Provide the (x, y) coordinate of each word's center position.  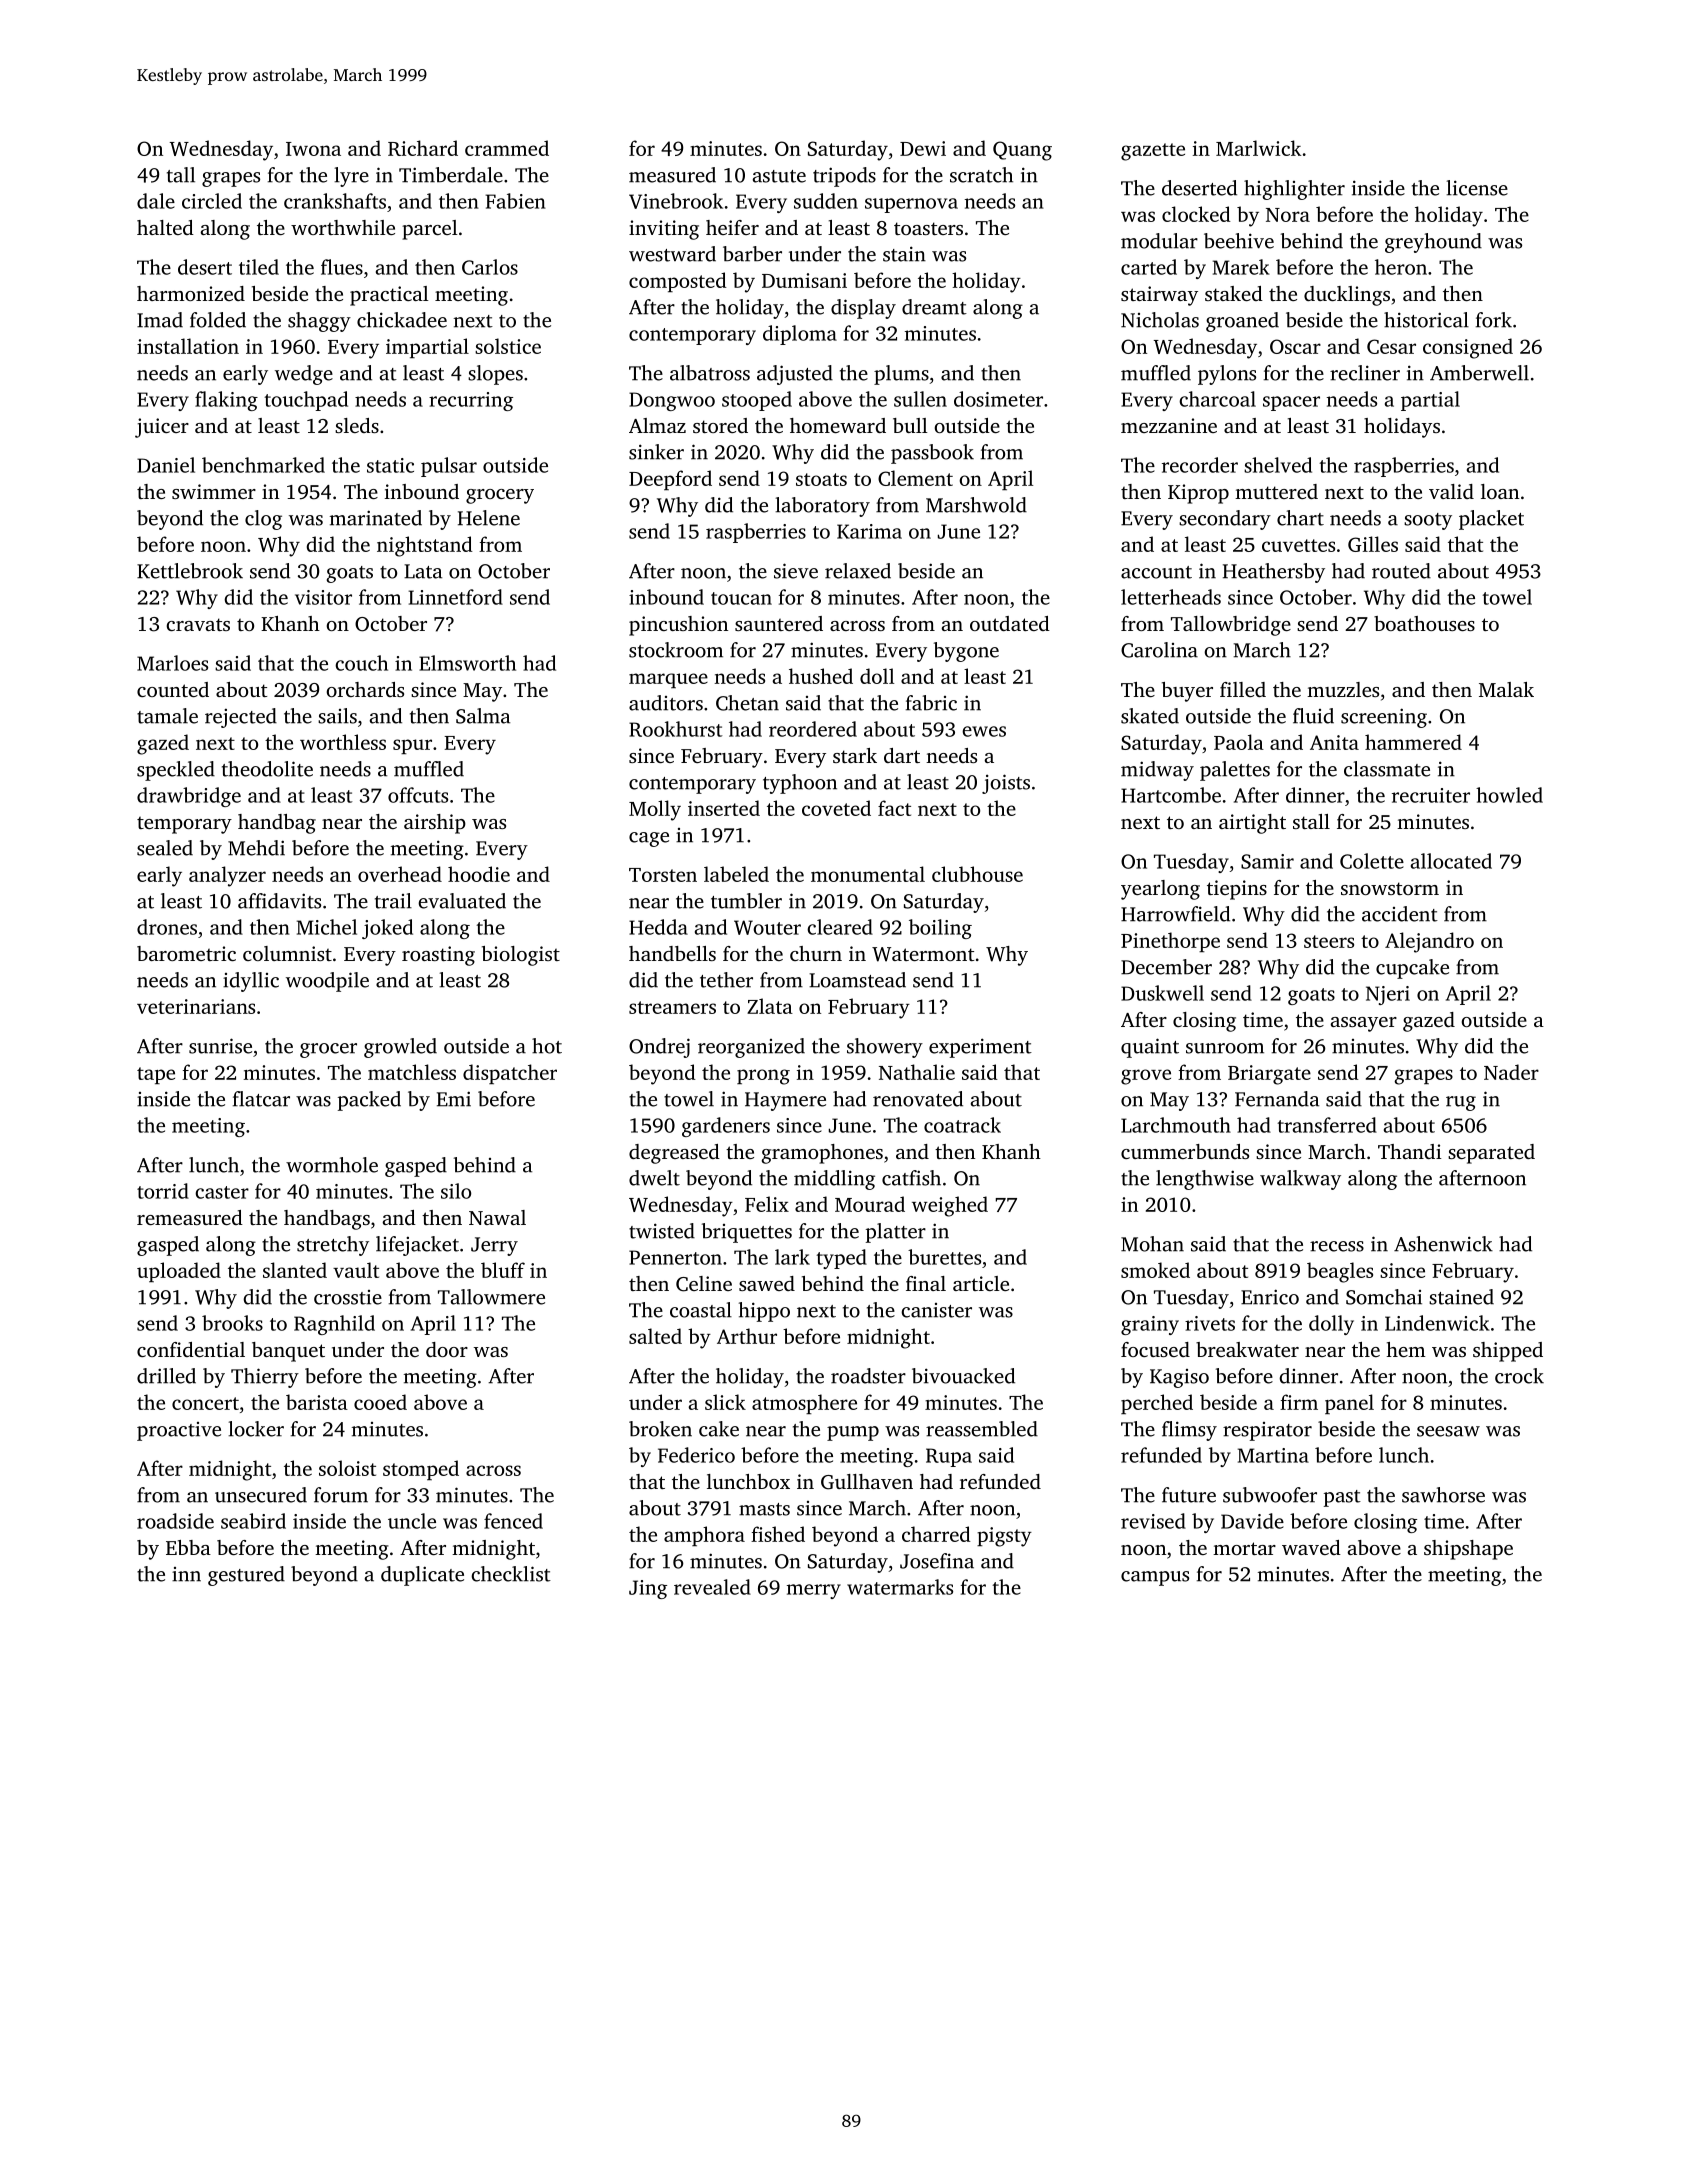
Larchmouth (1176, 1125)
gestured (246, 1576)
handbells (672, 953)
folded (218, 320)
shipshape (1468, 1550)
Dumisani (804, 280)
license (1477, 188)
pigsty (1004, 1537)
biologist (521, 956)
